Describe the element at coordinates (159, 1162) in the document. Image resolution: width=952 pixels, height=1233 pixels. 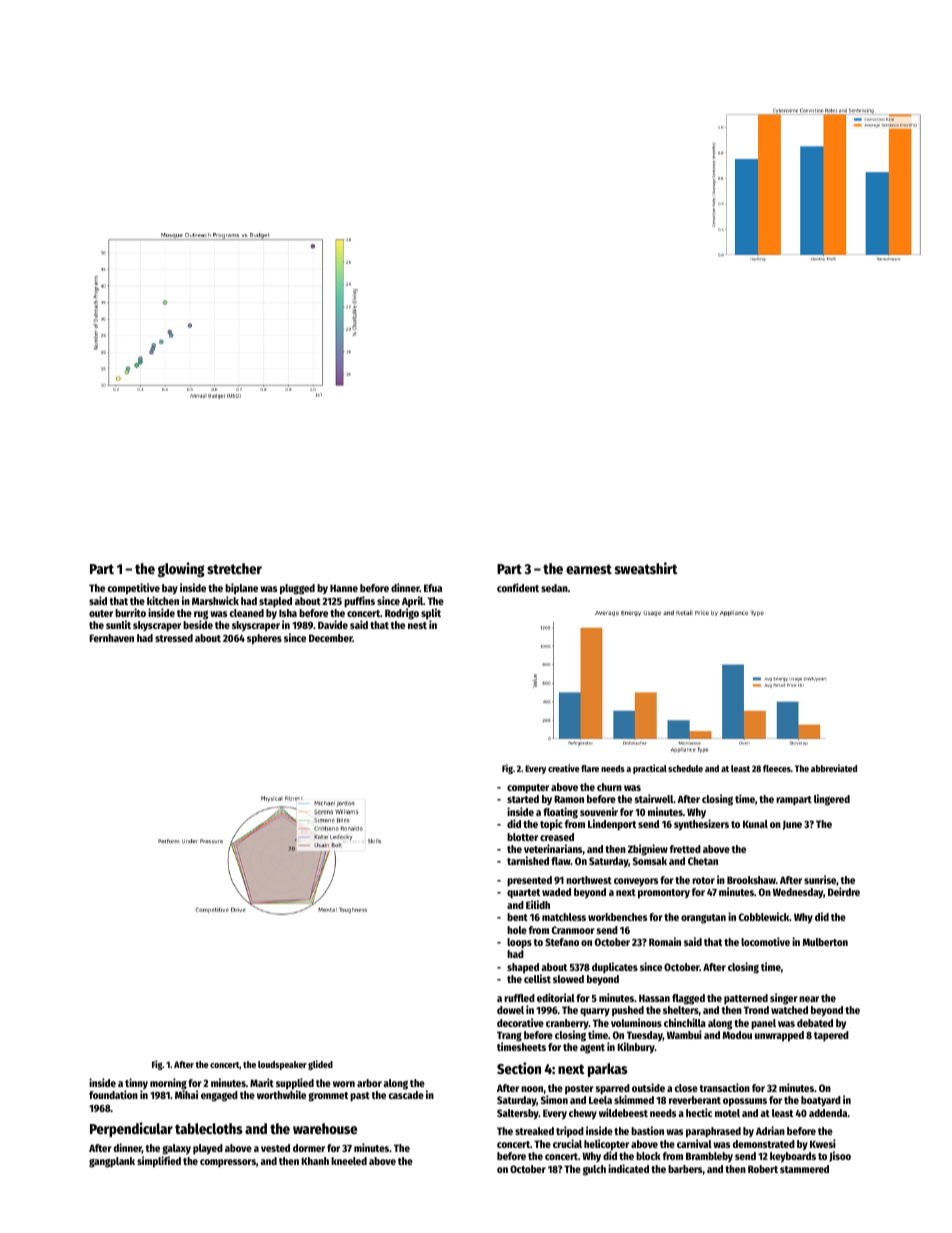
I see `simplified` at that location.
